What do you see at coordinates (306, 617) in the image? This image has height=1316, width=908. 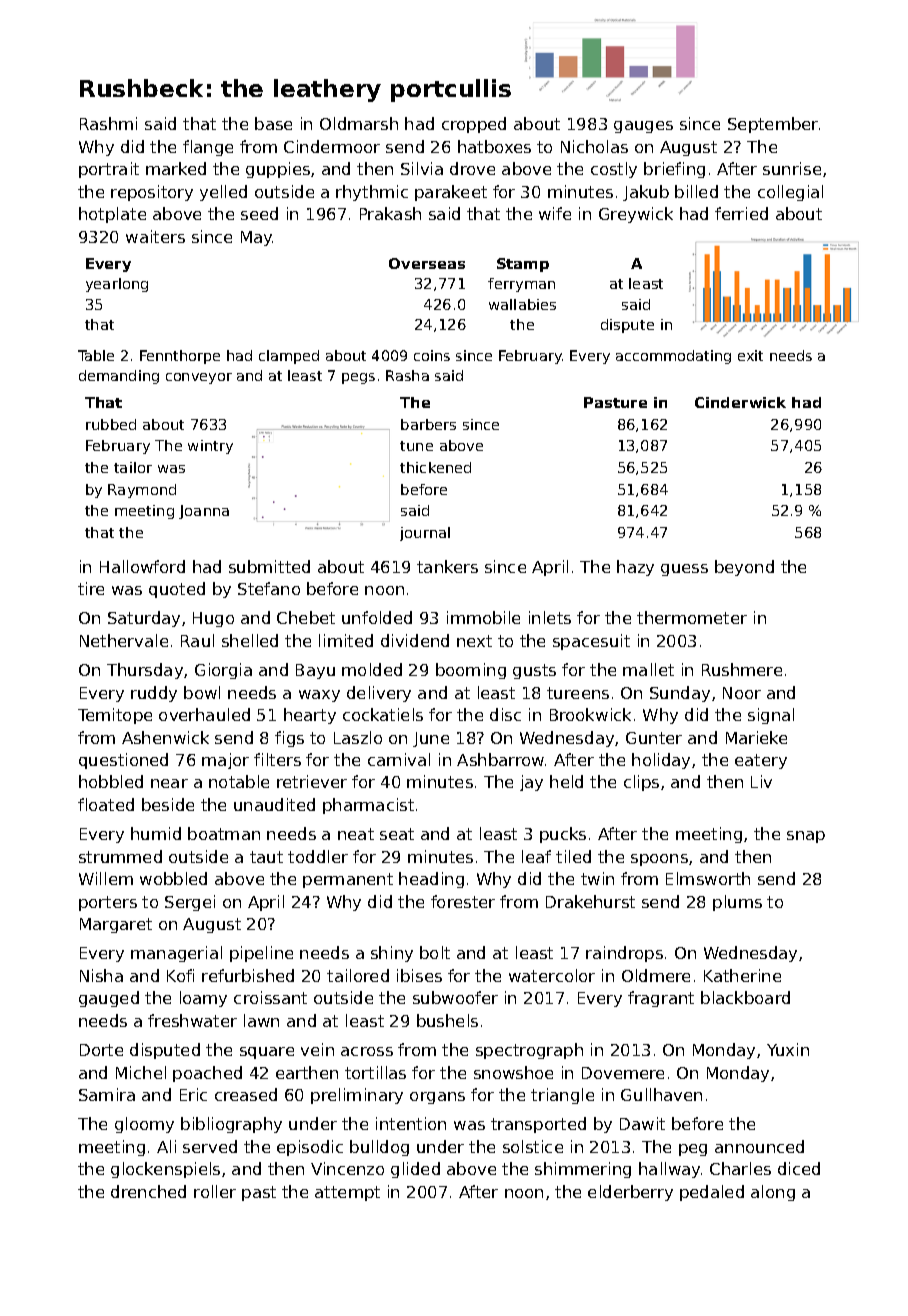 I see `Chebet` at bounding box center [306, 617].
